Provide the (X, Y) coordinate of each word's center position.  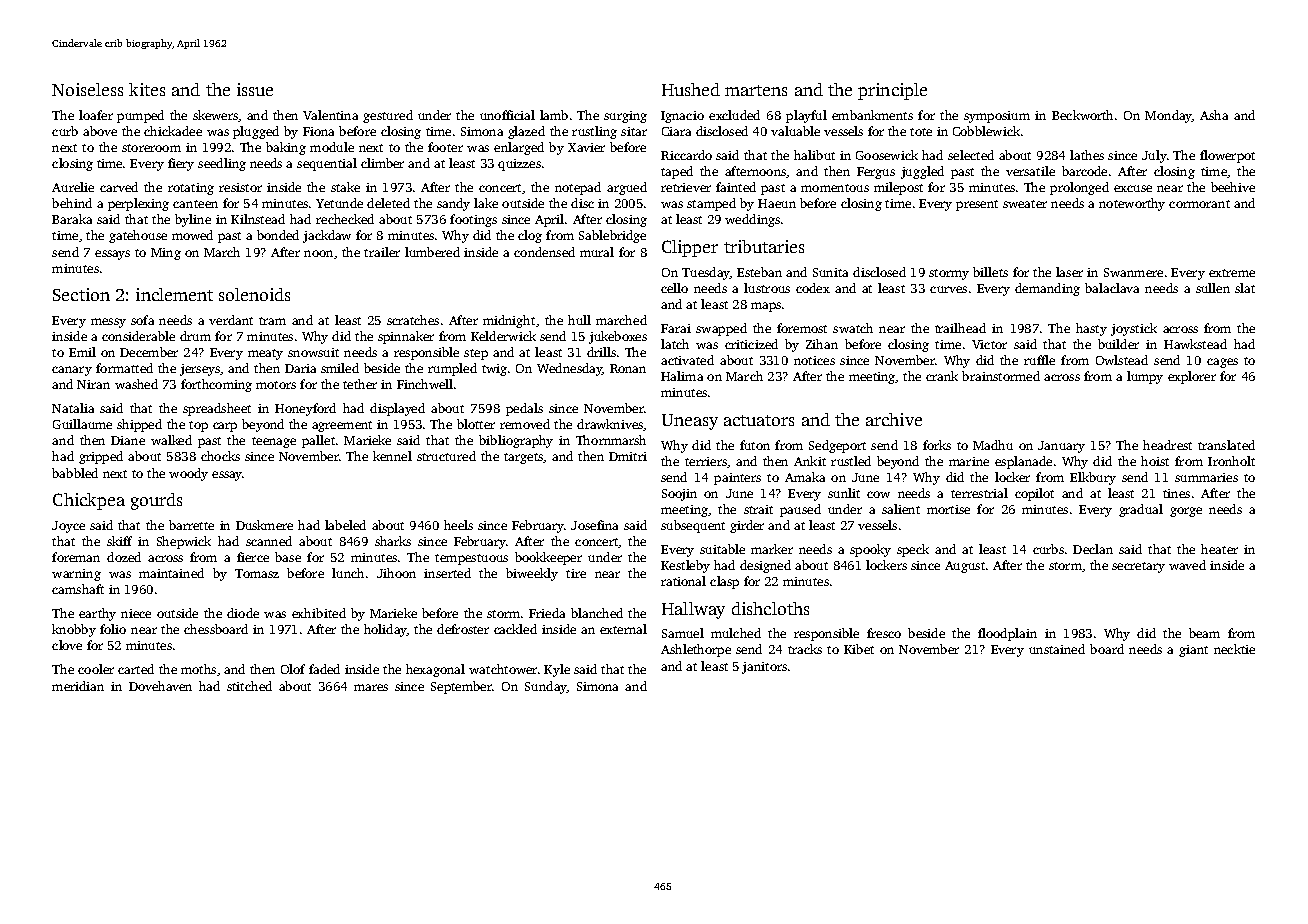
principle (892, 91)
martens (756, 90)
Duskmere (264, 525)
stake (345, 187)
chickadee (173, 131)
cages (1222, 363)
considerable (138, 336)
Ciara (676, 131)
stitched (249, 686)
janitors (764, 668)
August (965, 567)
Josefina (594, 525)
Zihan (822, 344)
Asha (1214, 115)
